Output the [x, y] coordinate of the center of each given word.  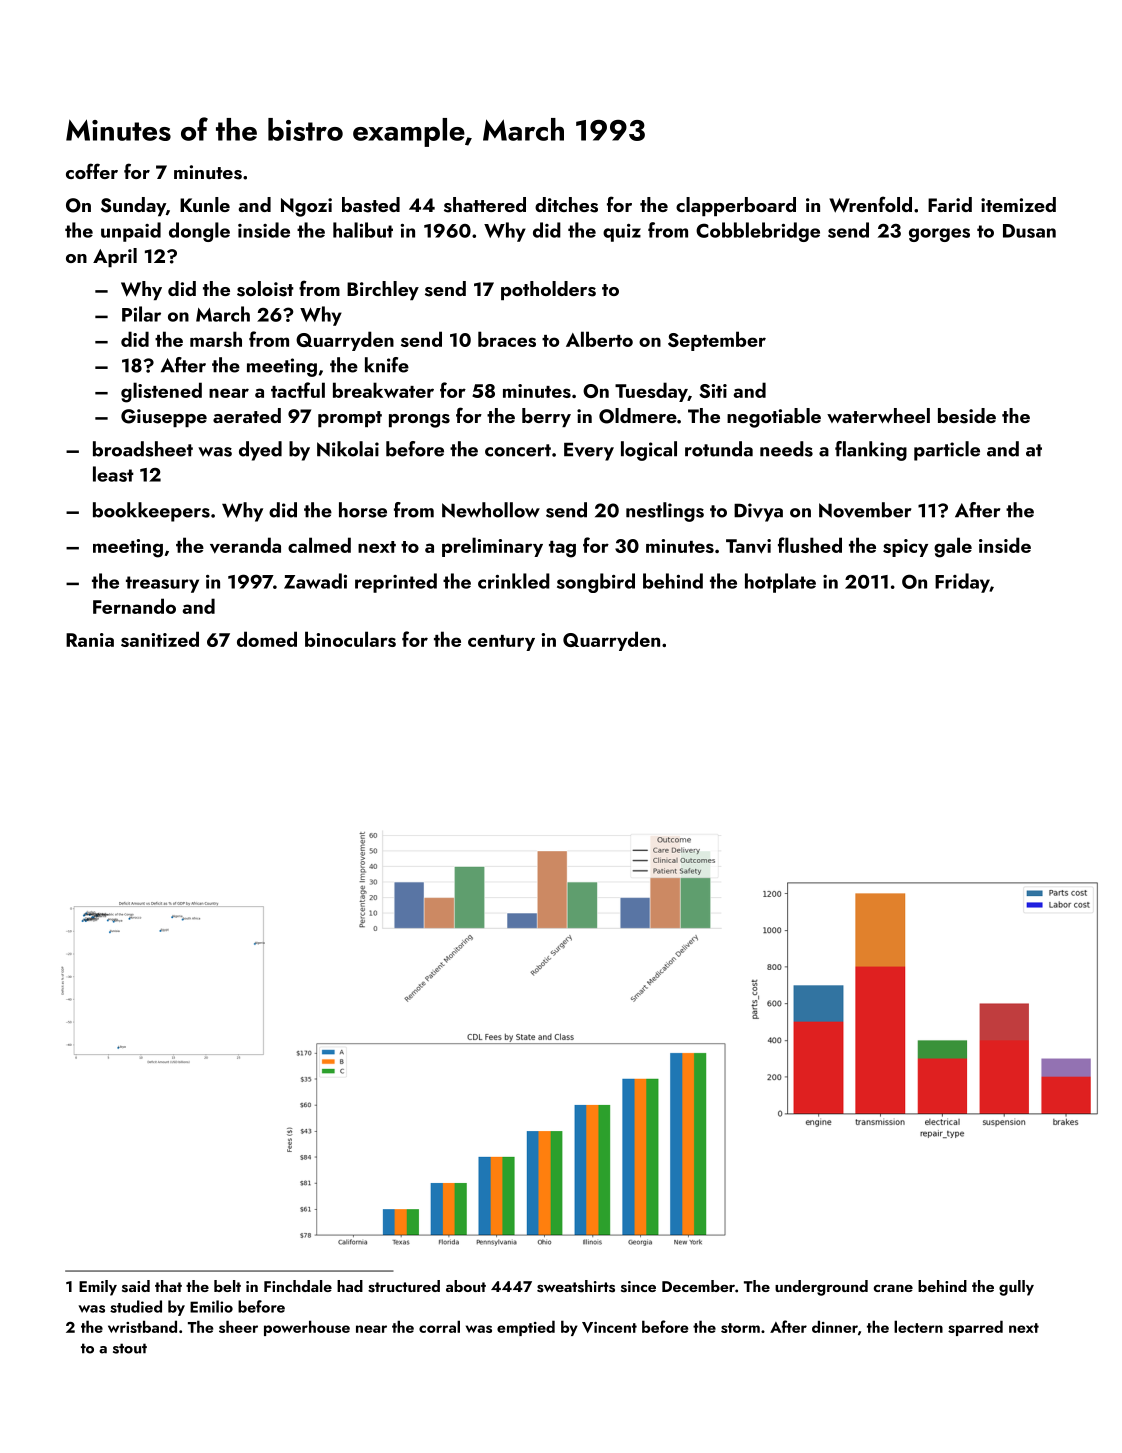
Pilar [141, 314]
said [136, 1286]
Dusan [1029, 231]
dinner [835, 1326]
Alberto [599, 339]
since [638, 1287]
